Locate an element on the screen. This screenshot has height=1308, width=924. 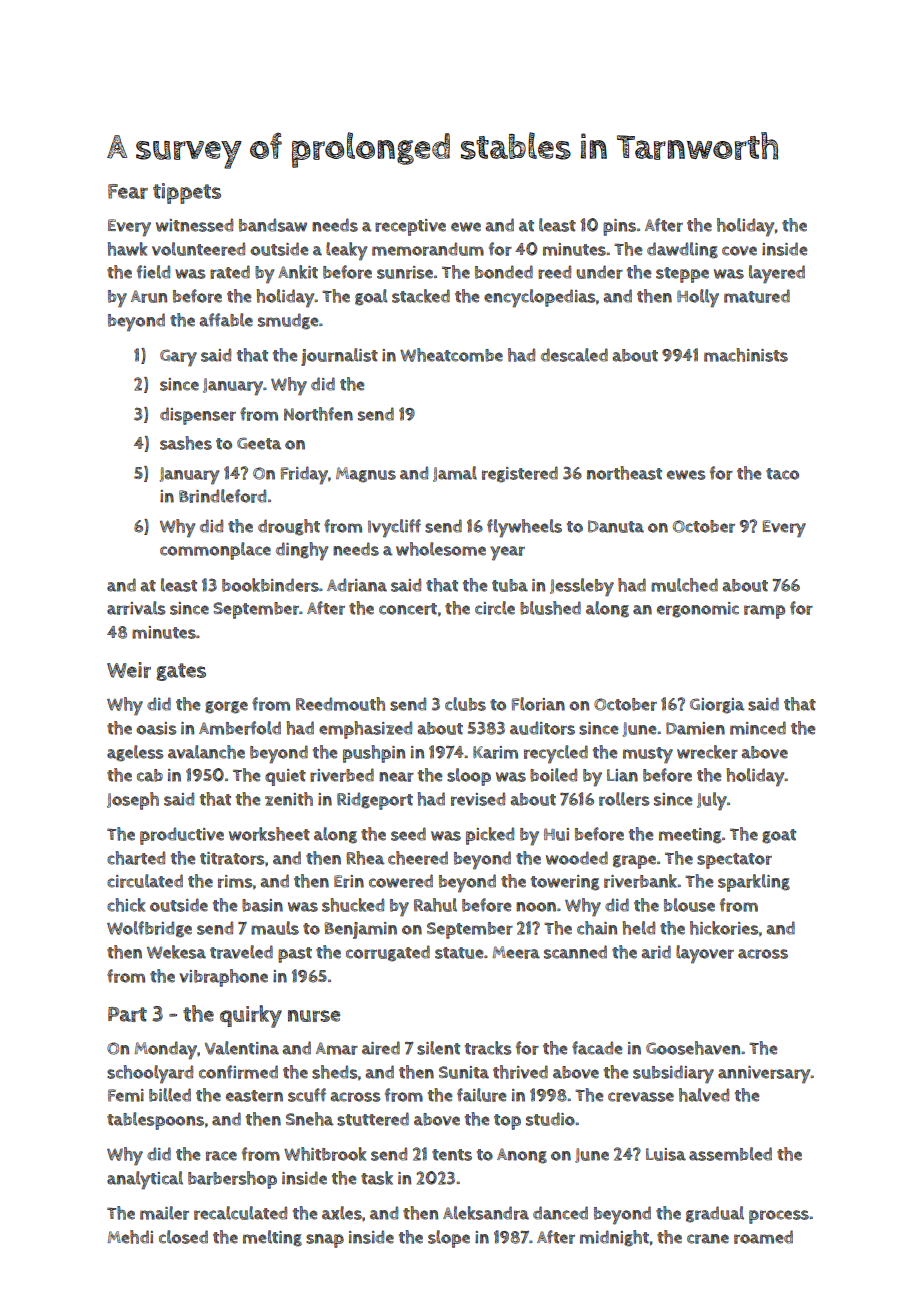
taco is located at coordinates (782, 474).
